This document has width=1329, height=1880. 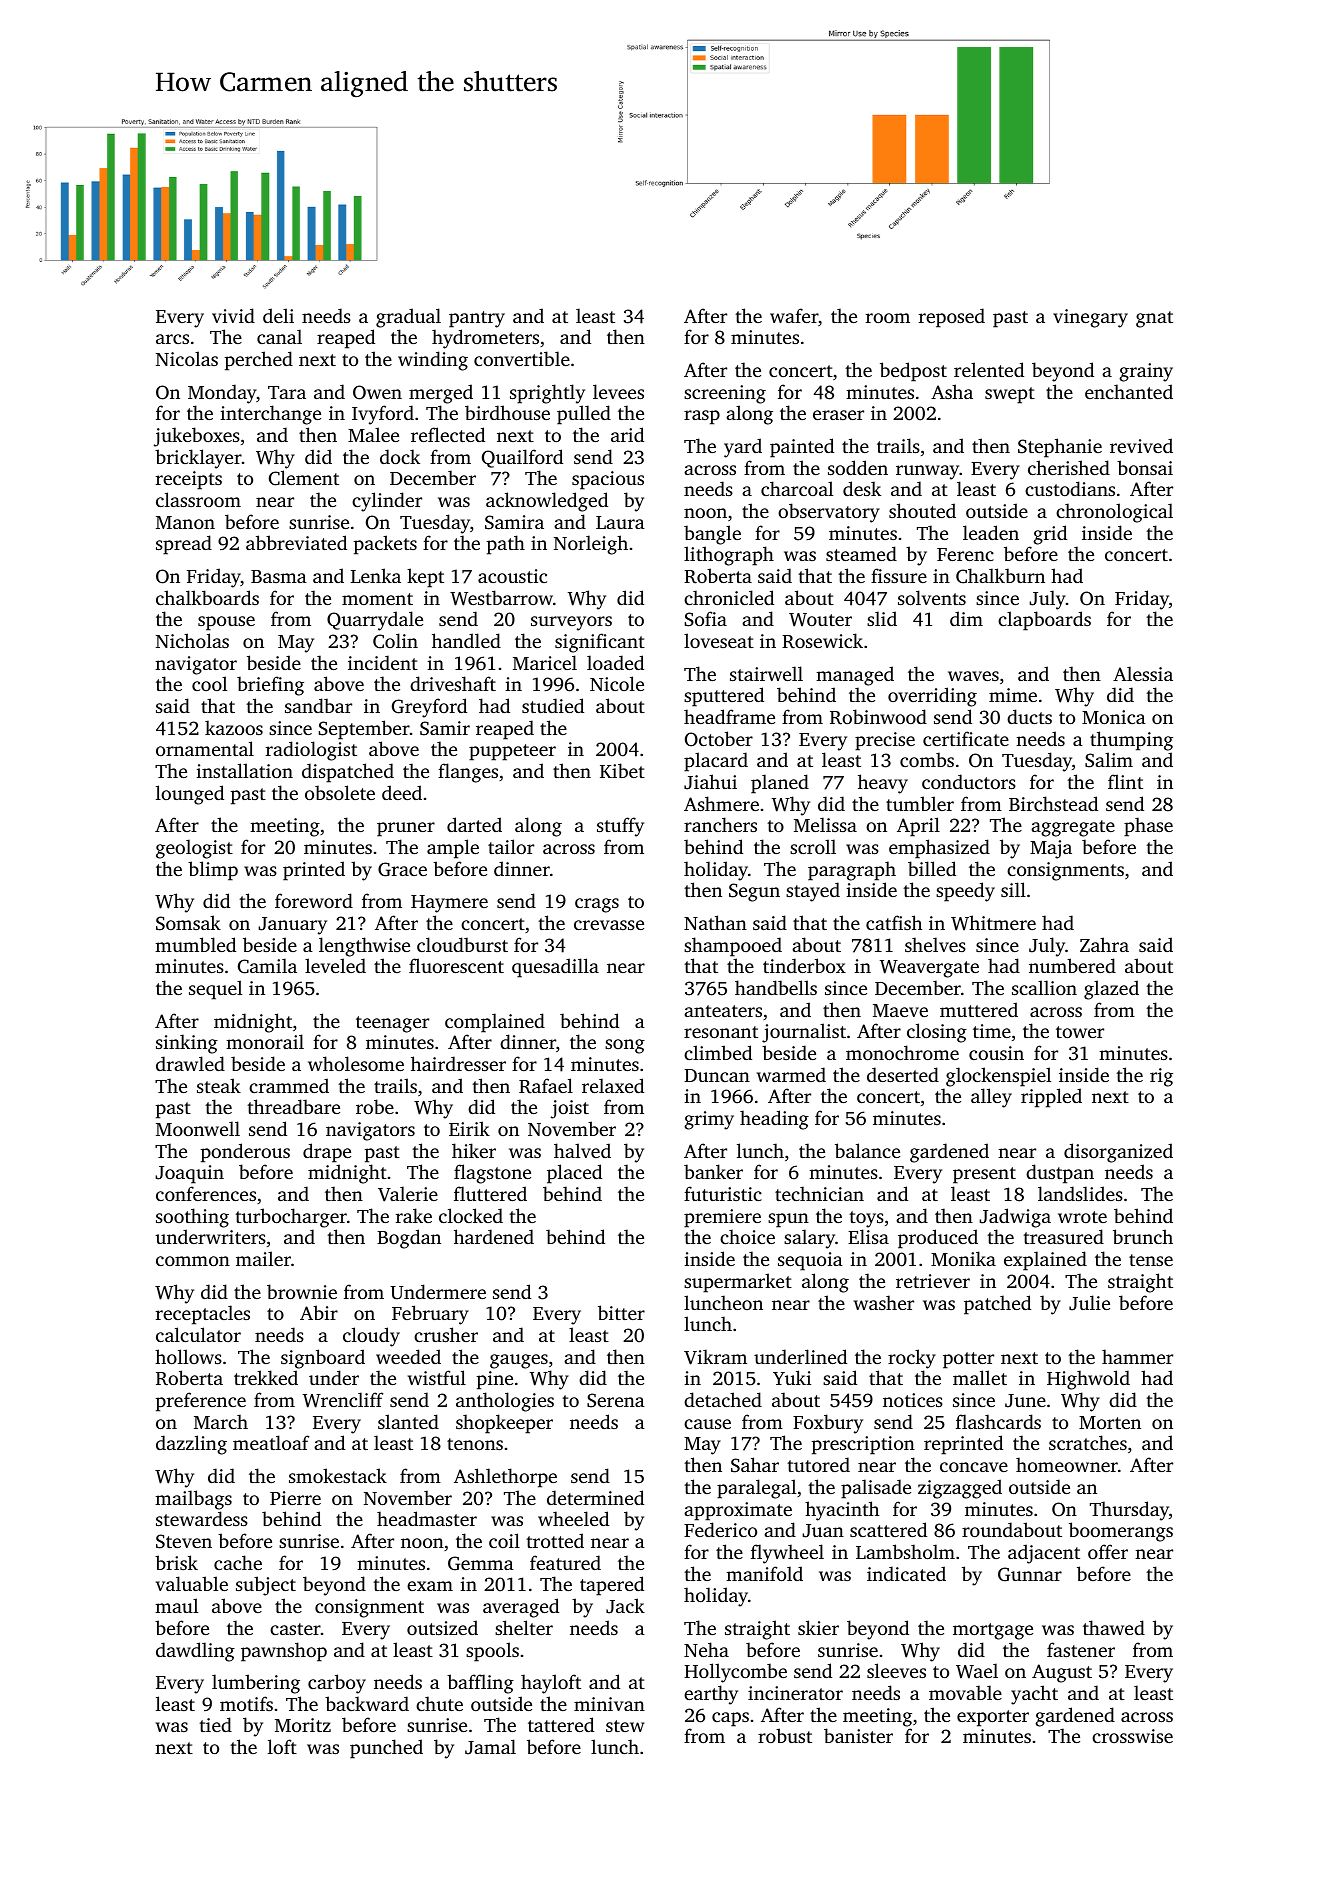 I want to click on levees, so click(x=618, y=391).
